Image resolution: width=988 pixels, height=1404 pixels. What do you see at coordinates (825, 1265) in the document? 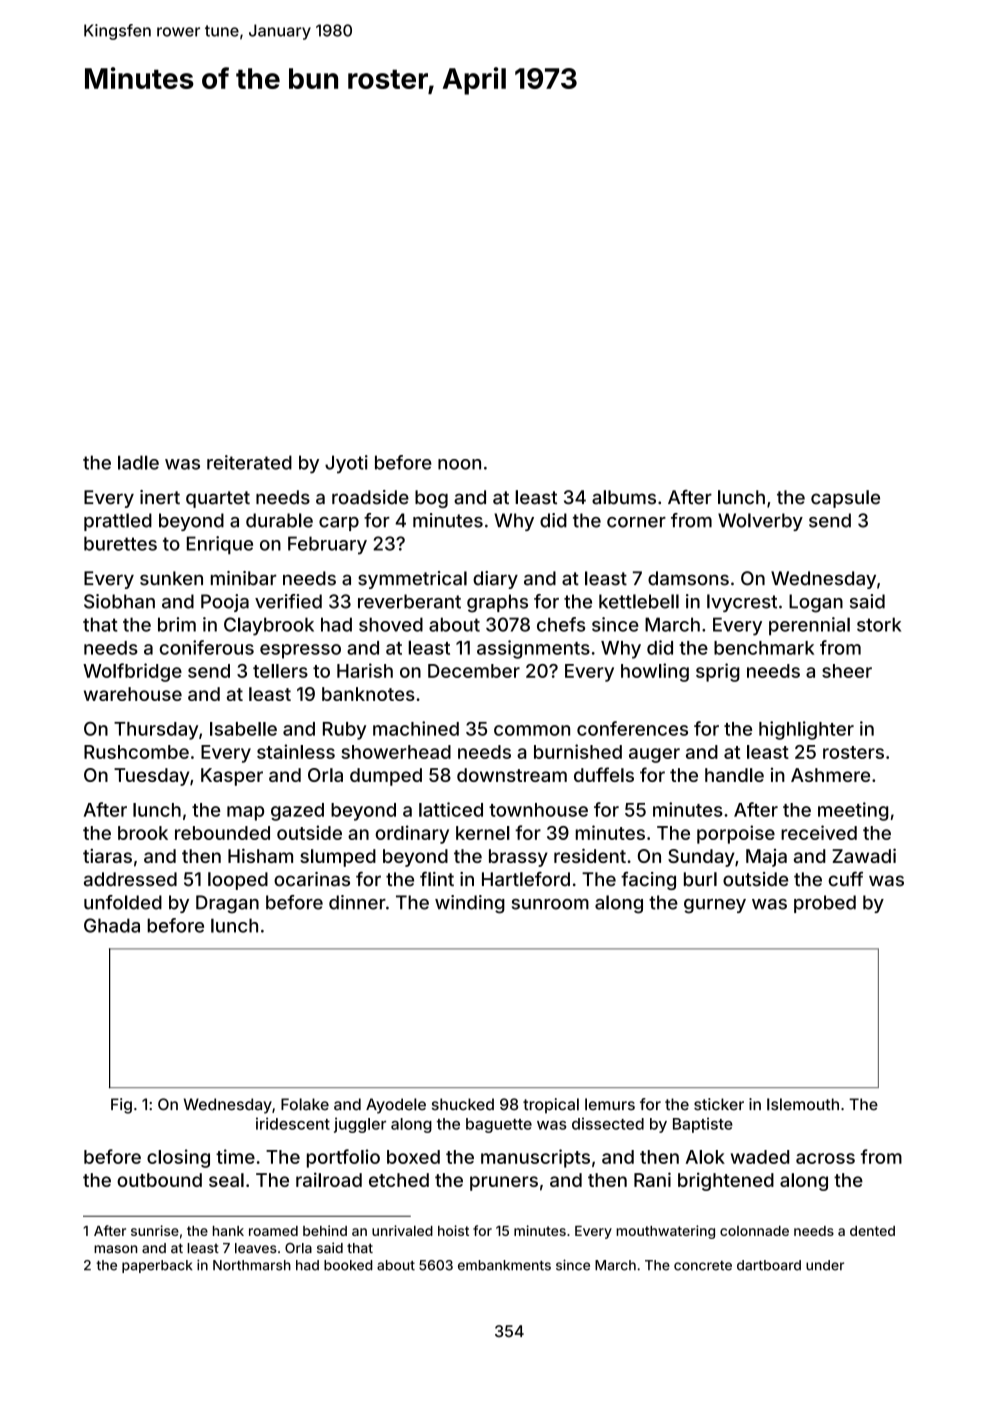
I see `under` at bounding box center [825, 1265].
